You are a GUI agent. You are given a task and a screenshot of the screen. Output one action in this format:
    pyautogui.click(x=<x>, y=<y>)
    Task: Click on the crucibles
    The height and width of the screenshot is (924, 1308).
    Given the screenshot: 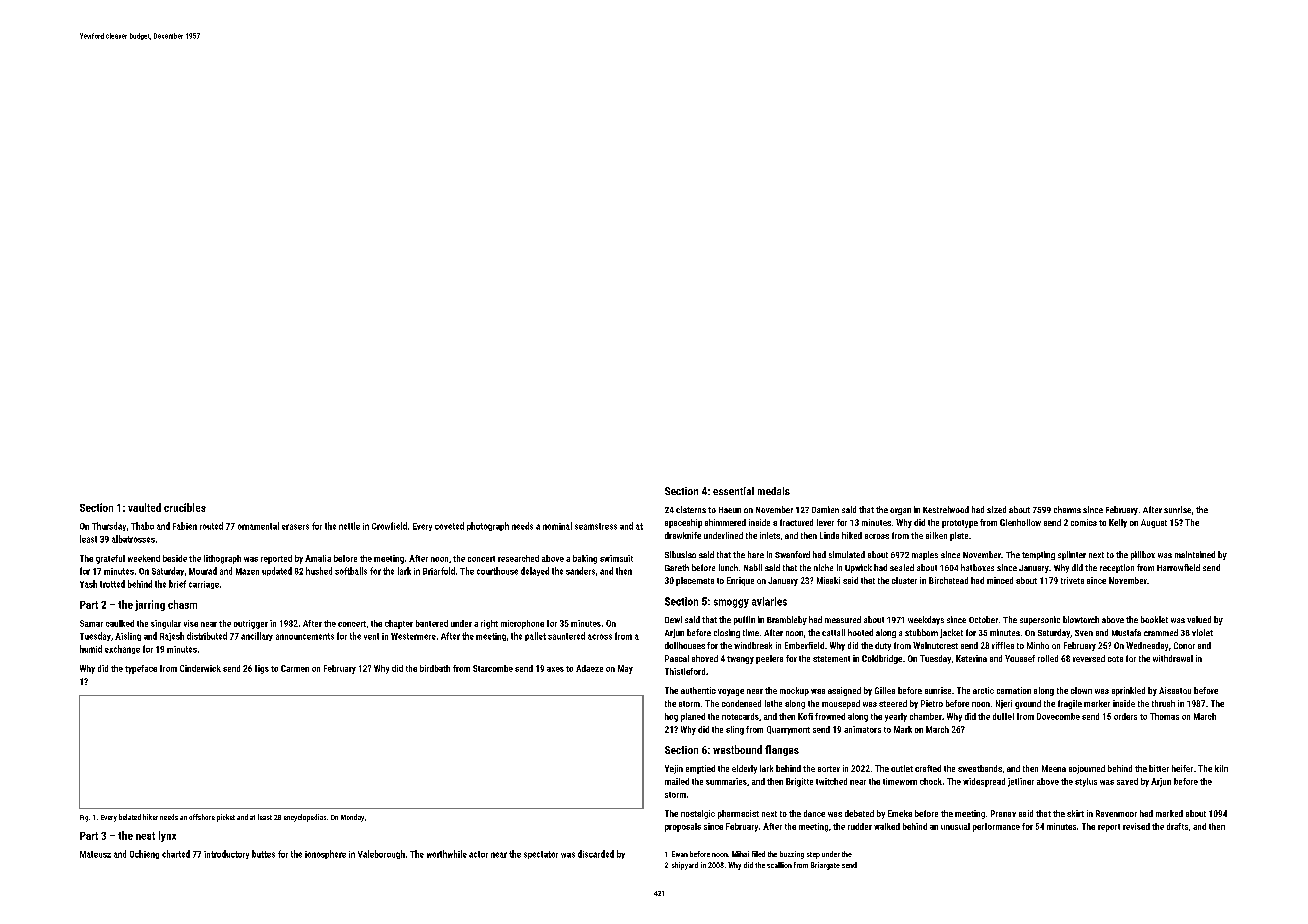 What is the action you would take?
    pyautogui.click(x=185, y=507)
